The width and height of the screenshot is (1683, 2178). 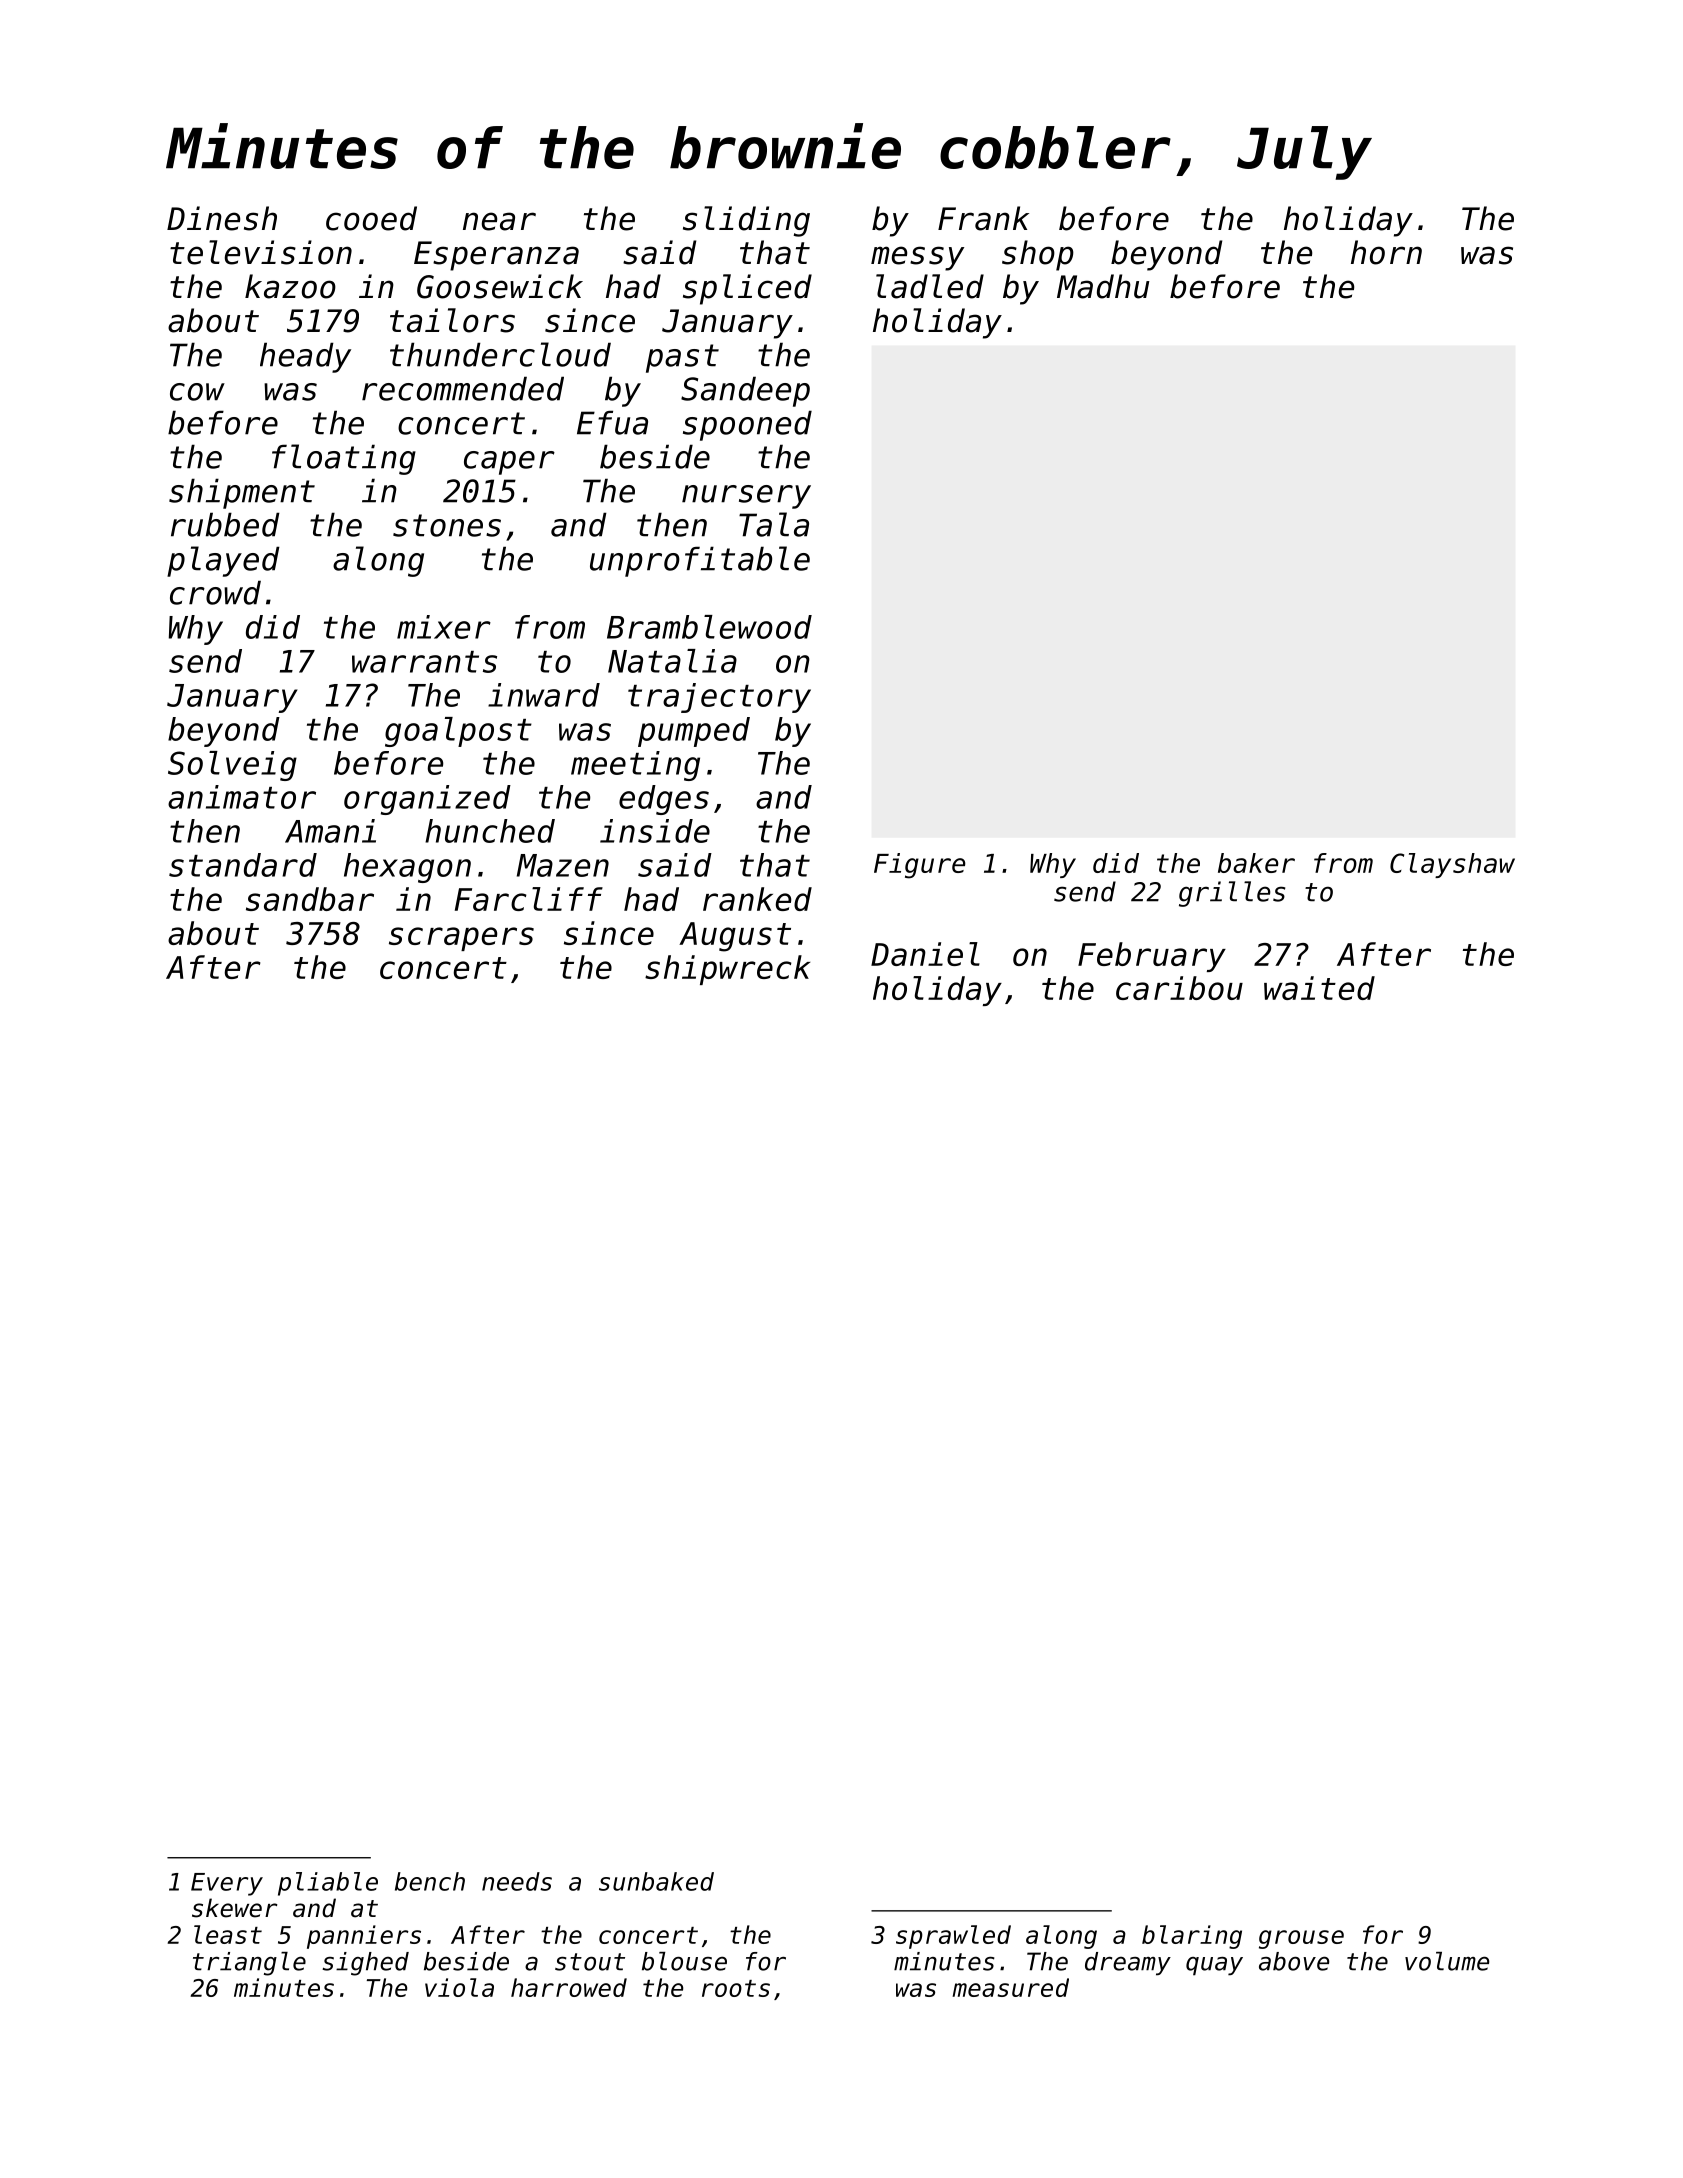 What do you see at coordinates (727, 970) in the screenshot?
I see `shipwreck` at bounding box center [727, 970].
